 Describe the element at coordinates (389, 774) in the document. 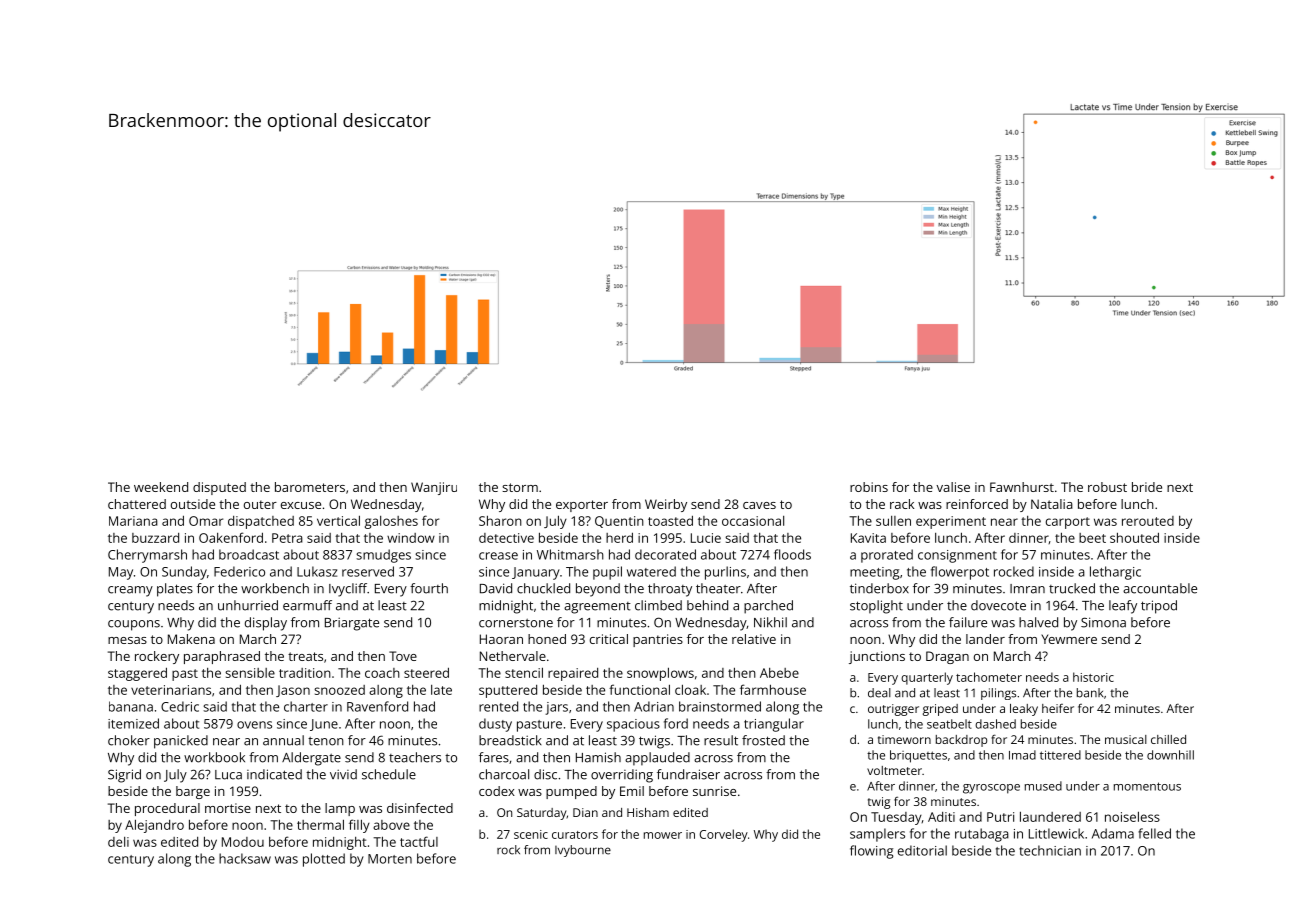

I see `schedule` at that location.
